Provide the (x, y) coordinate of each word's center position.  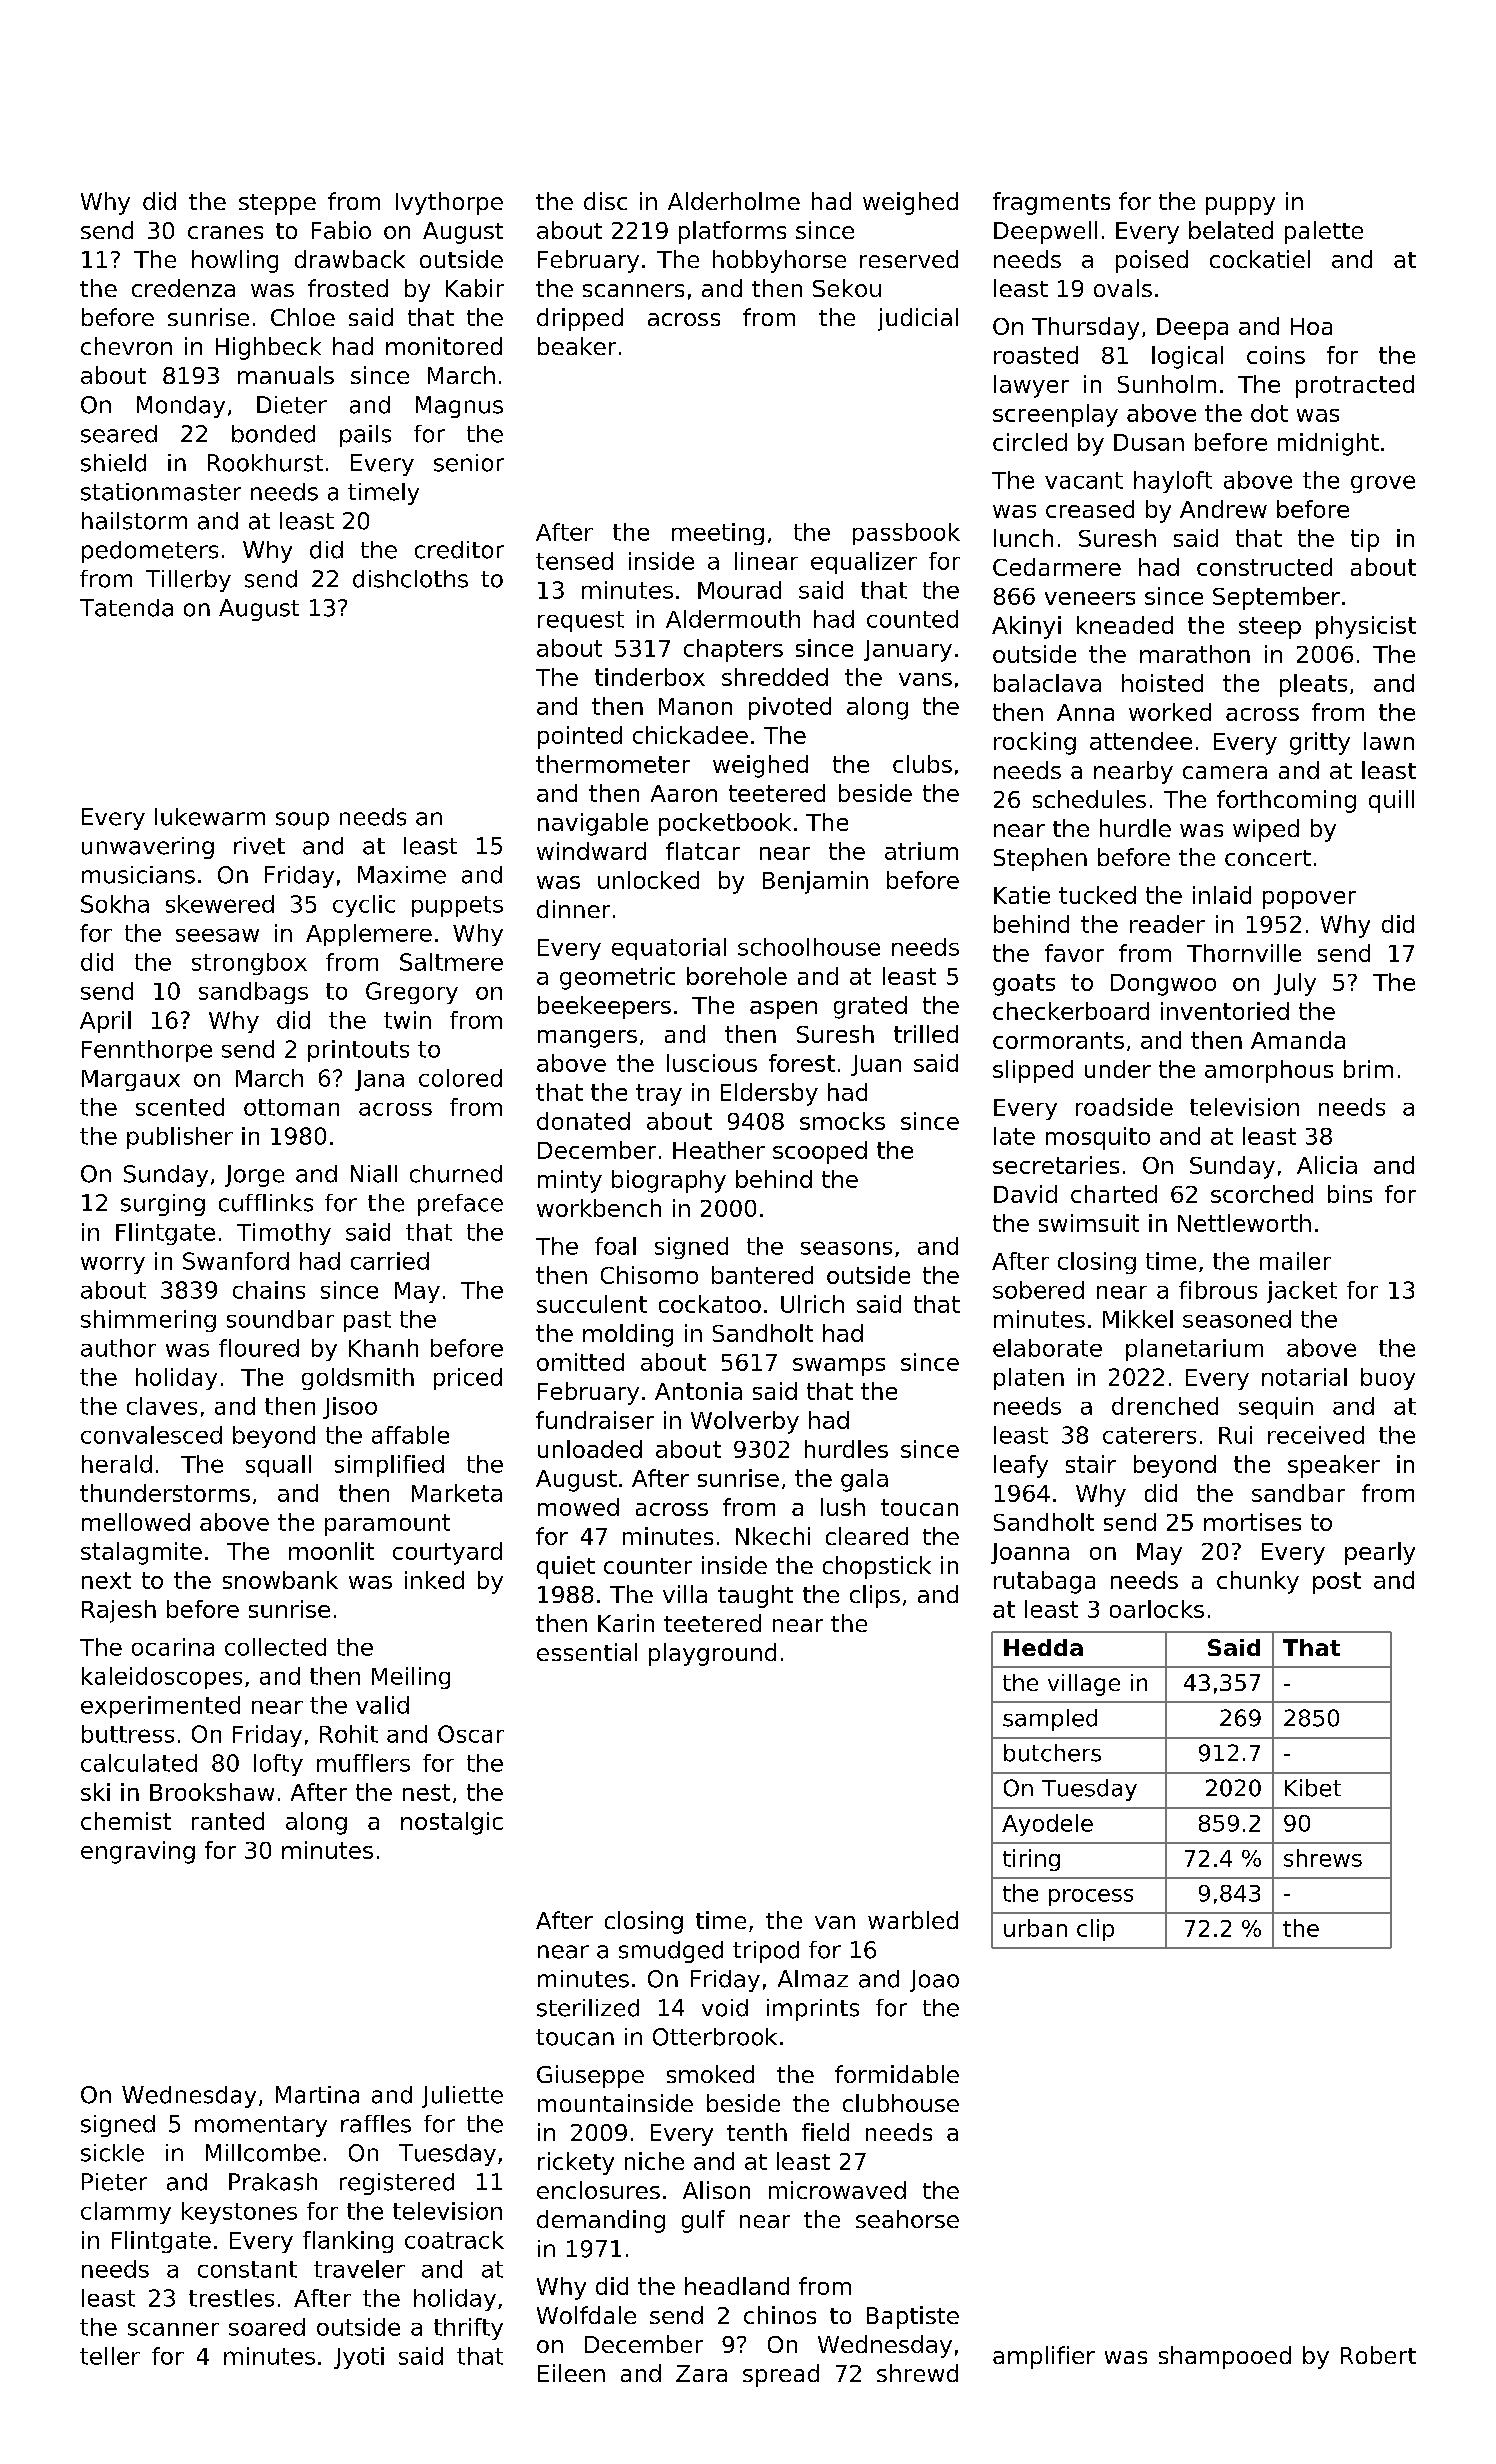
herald (117, 1464)
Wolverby (745, 1422)
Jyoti (359, 2358)
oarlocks (1157, 1609)
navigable (593, 824)
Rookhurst (265, 463)
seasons (846, 1248)
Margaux (131, 1080)
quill (1391, 801)
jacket (1302, 1292)
